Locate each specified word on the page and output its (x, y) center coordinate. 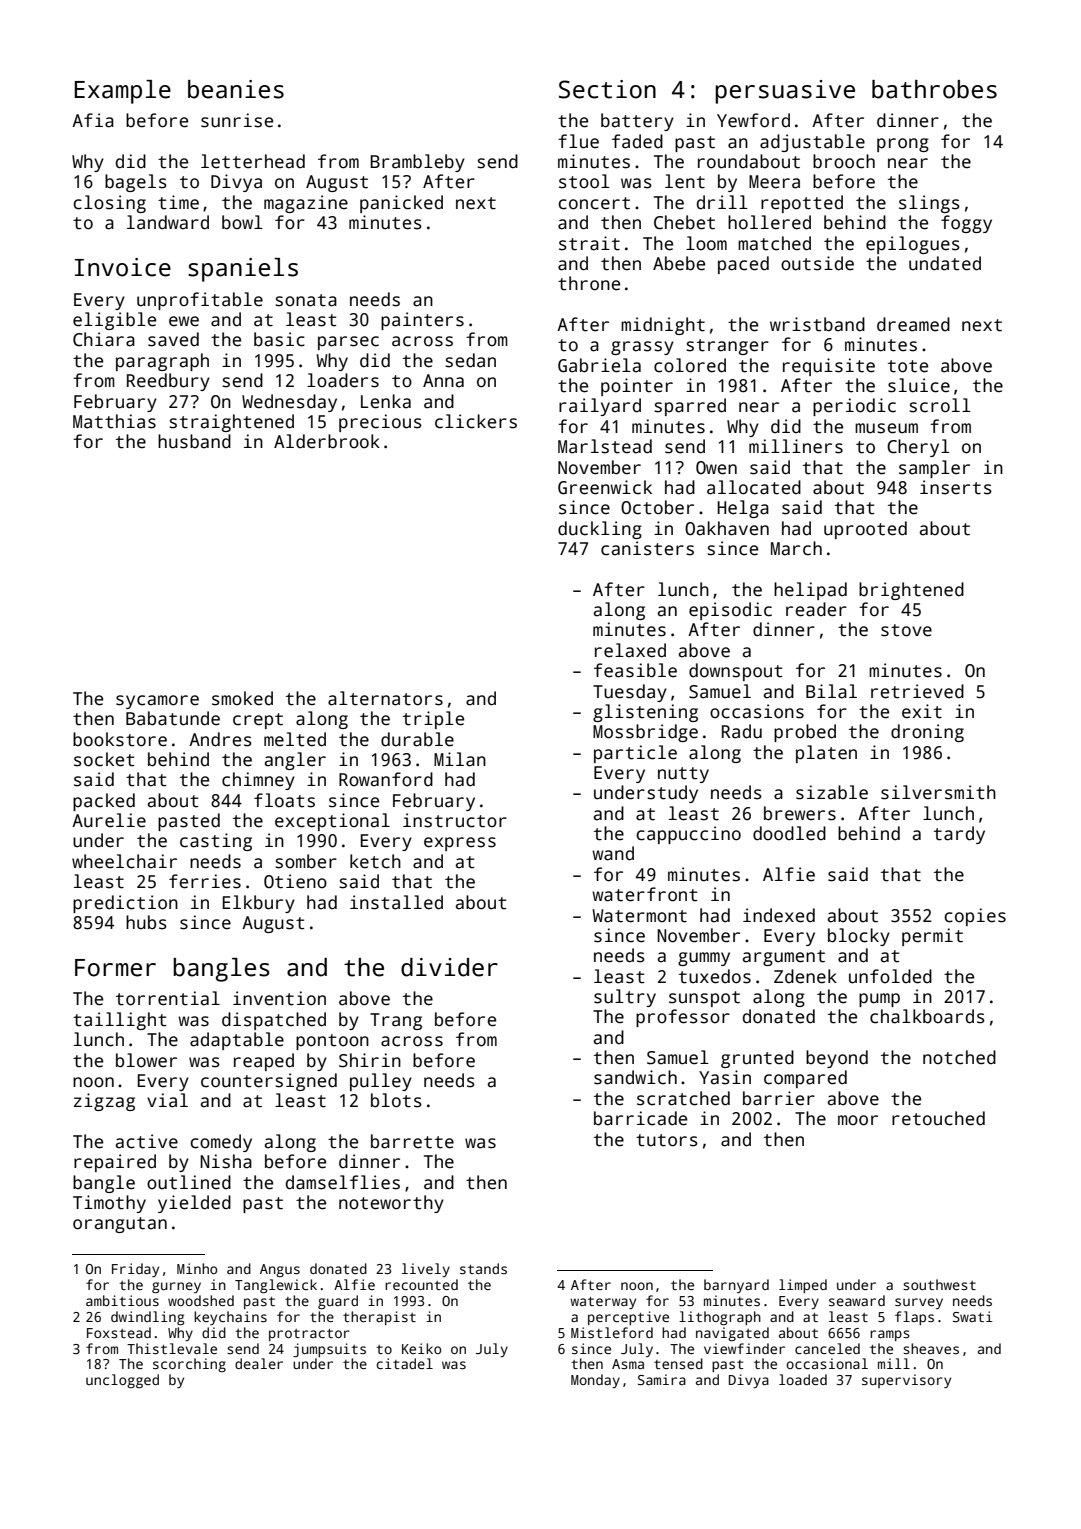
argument (784, 958)
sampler (934, 469)
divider (449, 967)
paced (743, 265)
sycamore (157, 702)
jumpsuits (329, 1350)
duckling (600, 530)
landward (168, 222)
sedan (470, 360)
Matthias (114, 421)
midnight (663, 326)
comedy (221, 1143)
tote (908, 366)
